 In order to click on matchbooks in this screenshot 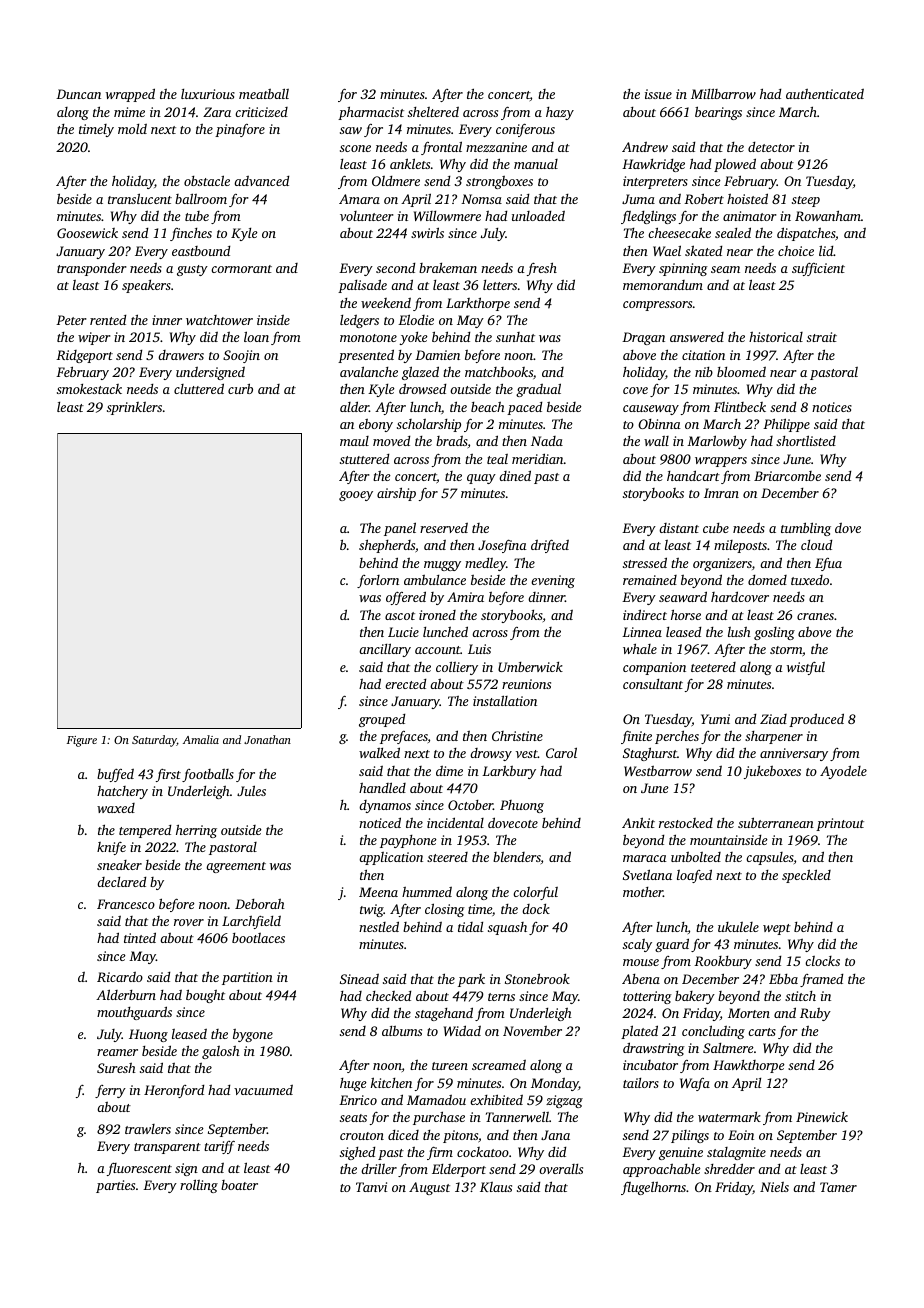, I will do `click(499, 372)`.
